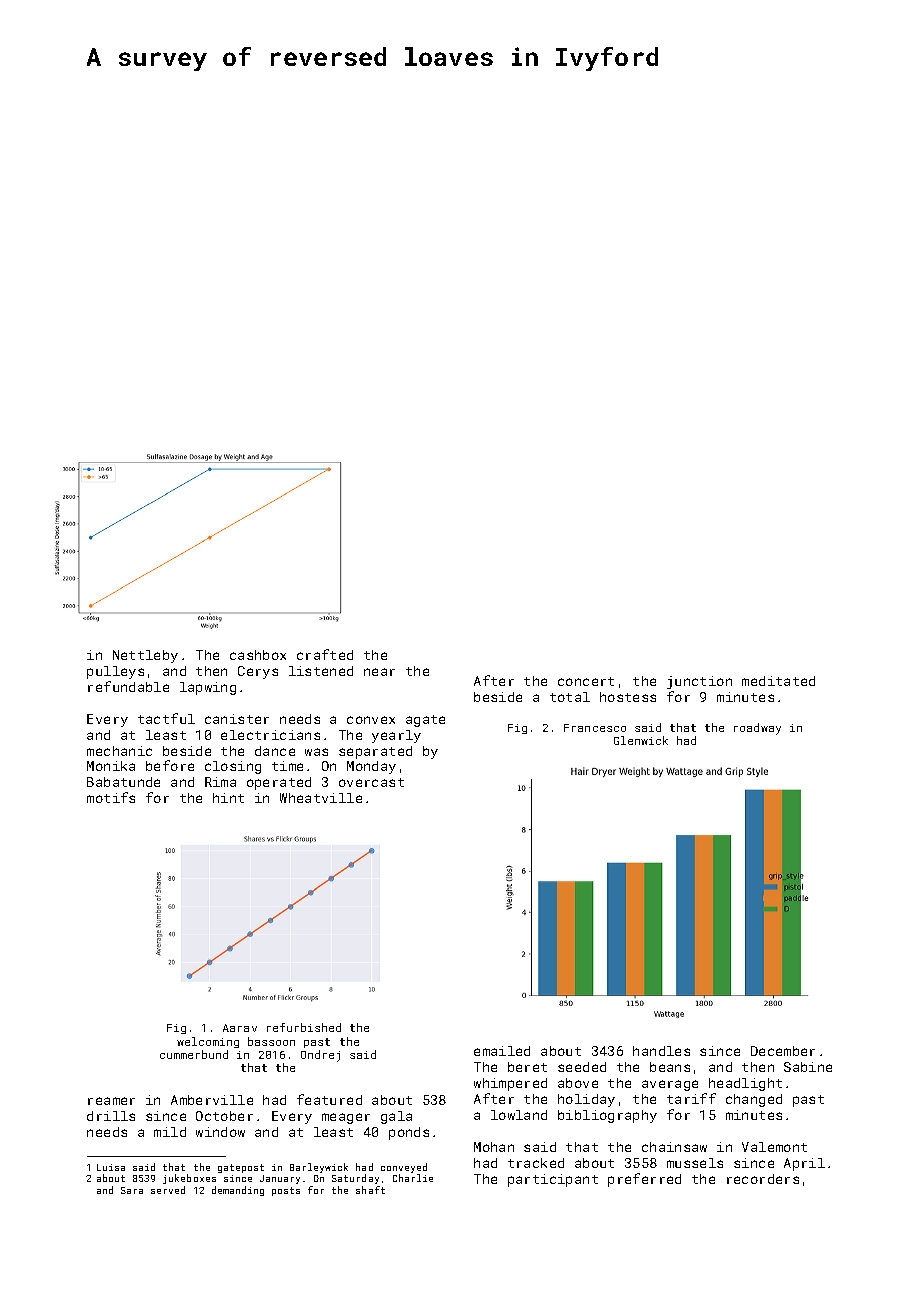  Describe the element at coordinates (808, 1067) in the screenshot. I see `Sabine` at that location.
